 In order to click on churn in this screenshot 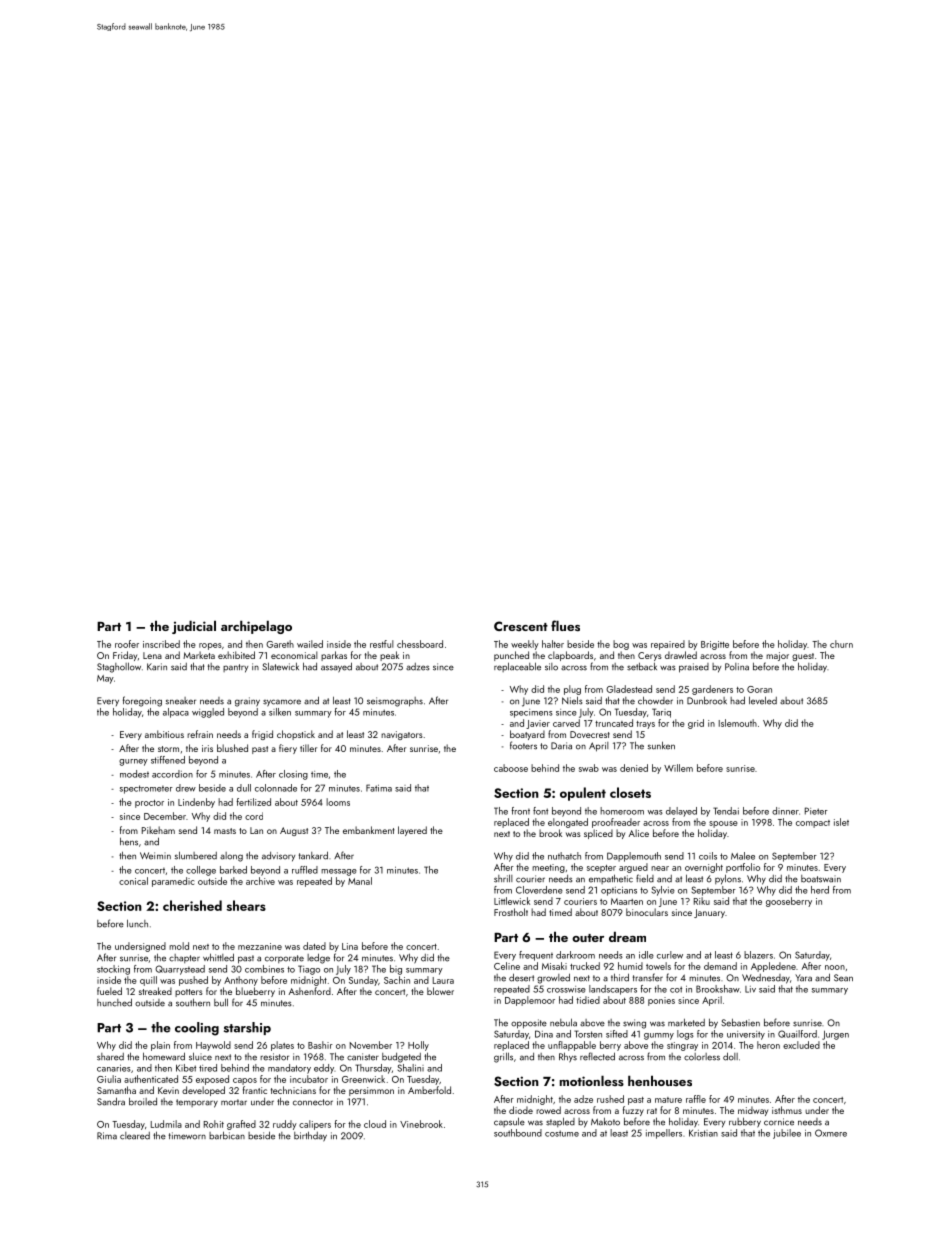, I will do `click(841, 644)`.
